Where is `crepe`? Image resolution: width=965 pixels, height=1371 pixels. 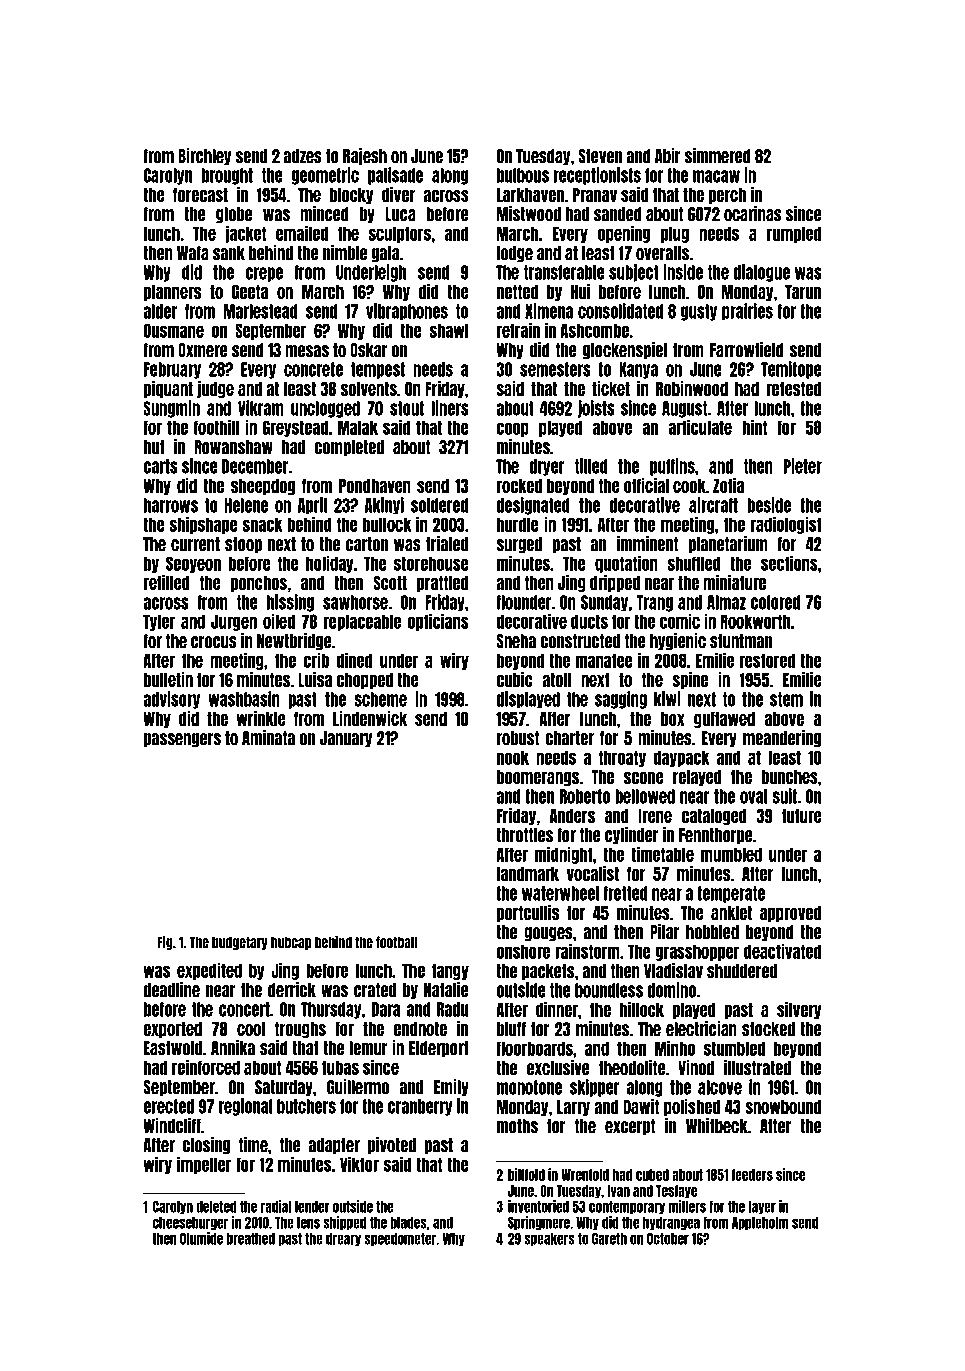
crepe is located at coordinates (264, 274).
